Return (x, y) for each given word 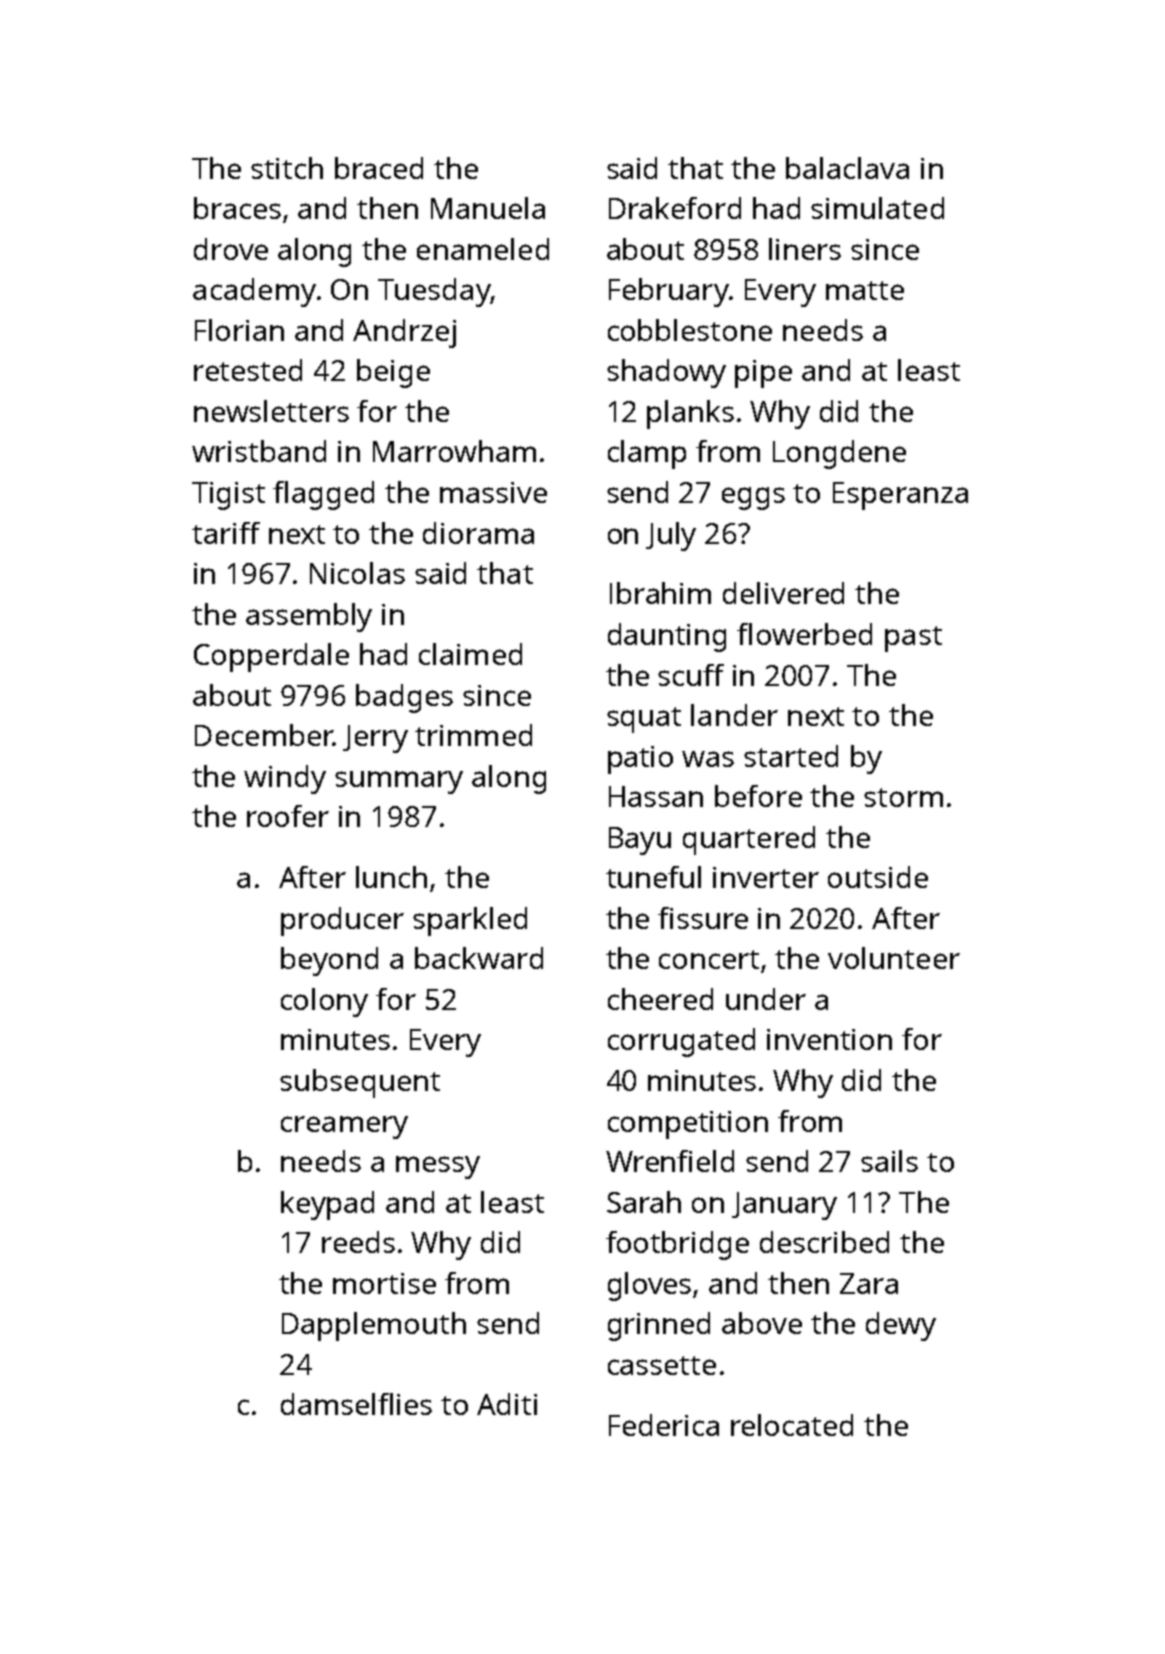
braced (379, 168)
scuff (691, 675)
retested (248, 370)
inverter (766, 877)
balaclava (847, 168)
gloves (649, 1286)
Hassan (656, 796)
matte (865, 290)
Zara (869, 1283)
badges (404, 698)
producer (342, 921)
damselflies (356, 1404)
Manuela (488, 208)
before (758, 796)
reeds (358, 1242)
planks (690, 414)
